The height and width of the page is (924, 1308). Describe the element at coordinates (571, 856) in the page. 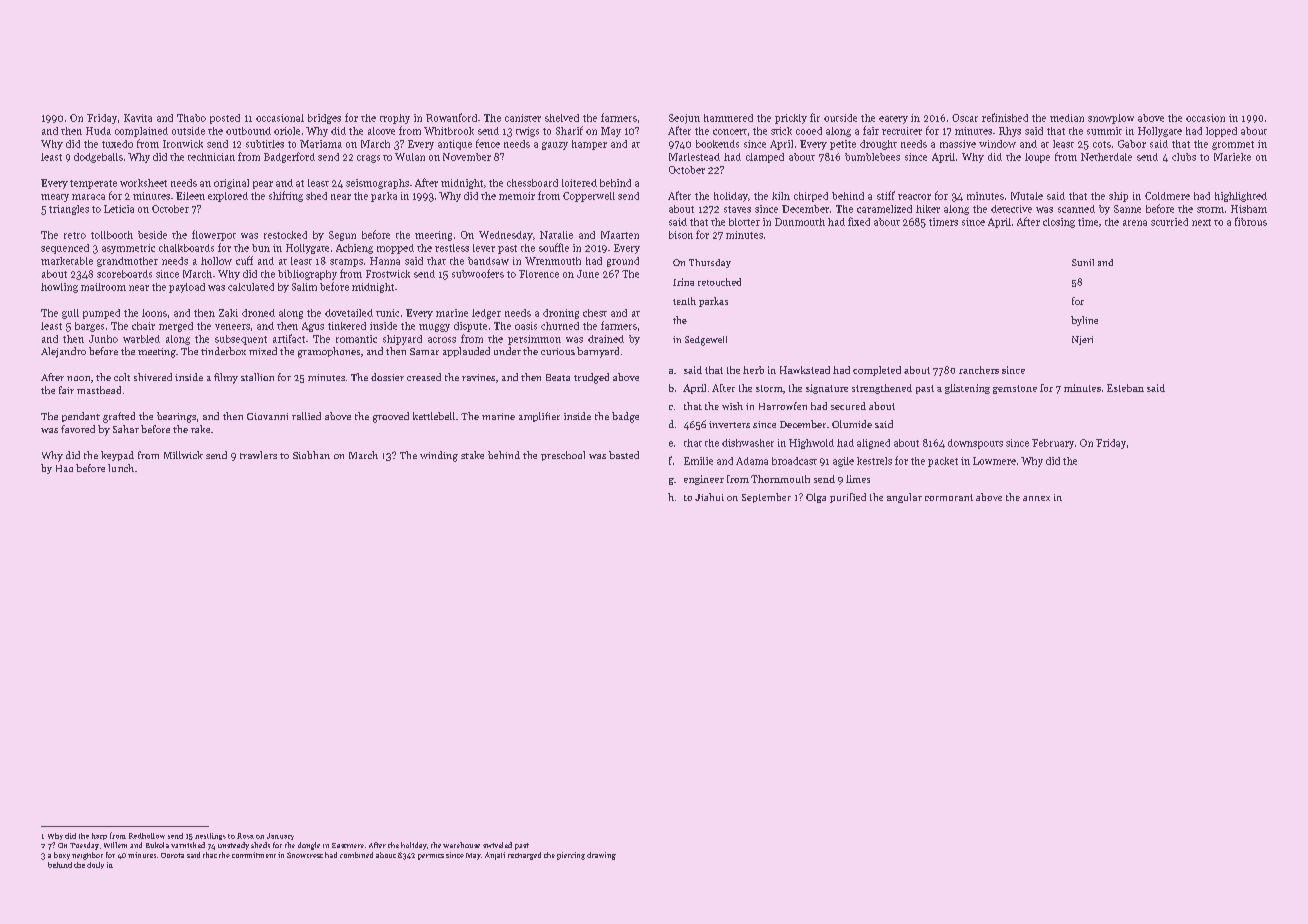

I see `piercing` at that location.
